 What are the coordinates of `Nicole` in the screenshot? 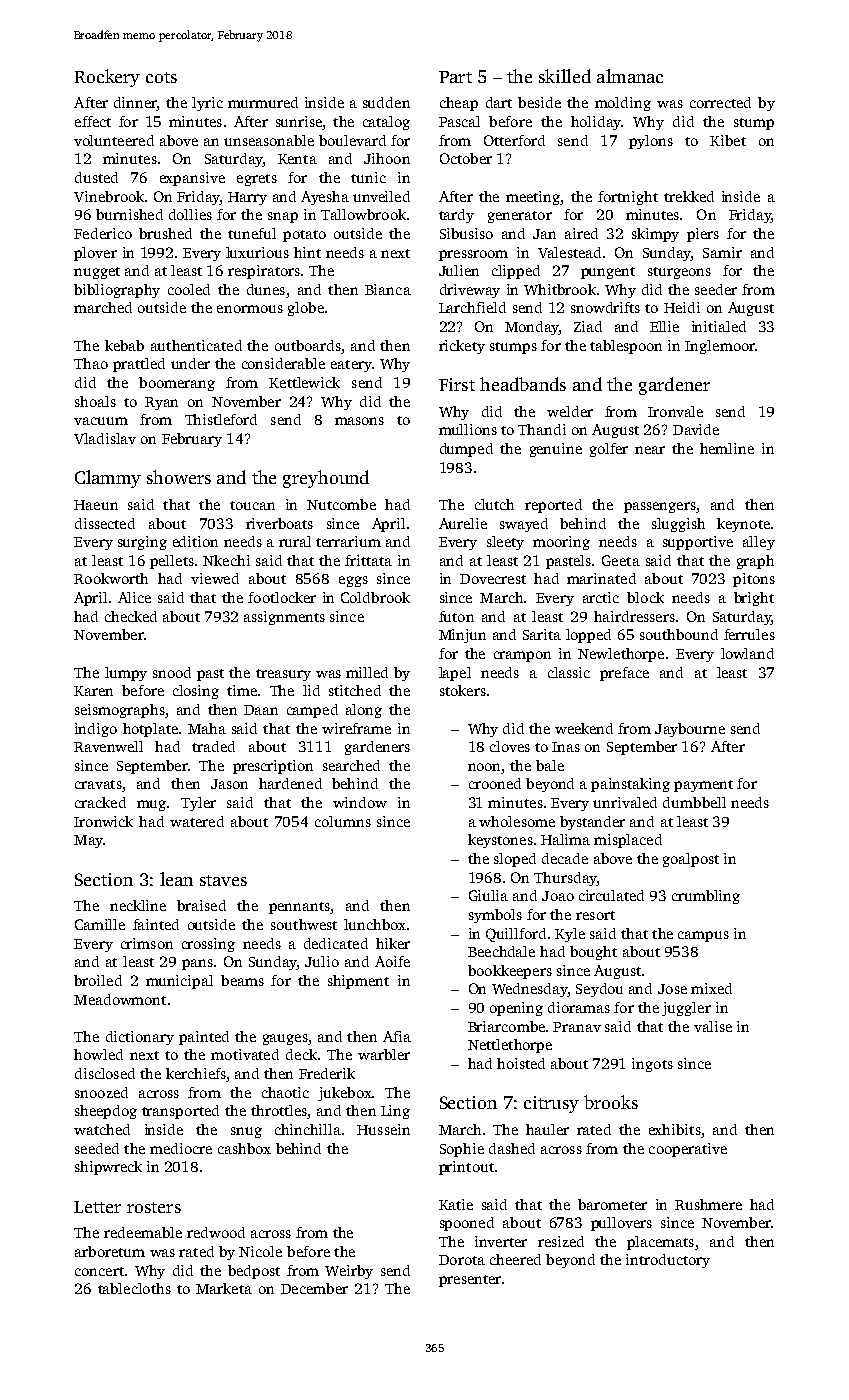 It's located at (260, 1251).
